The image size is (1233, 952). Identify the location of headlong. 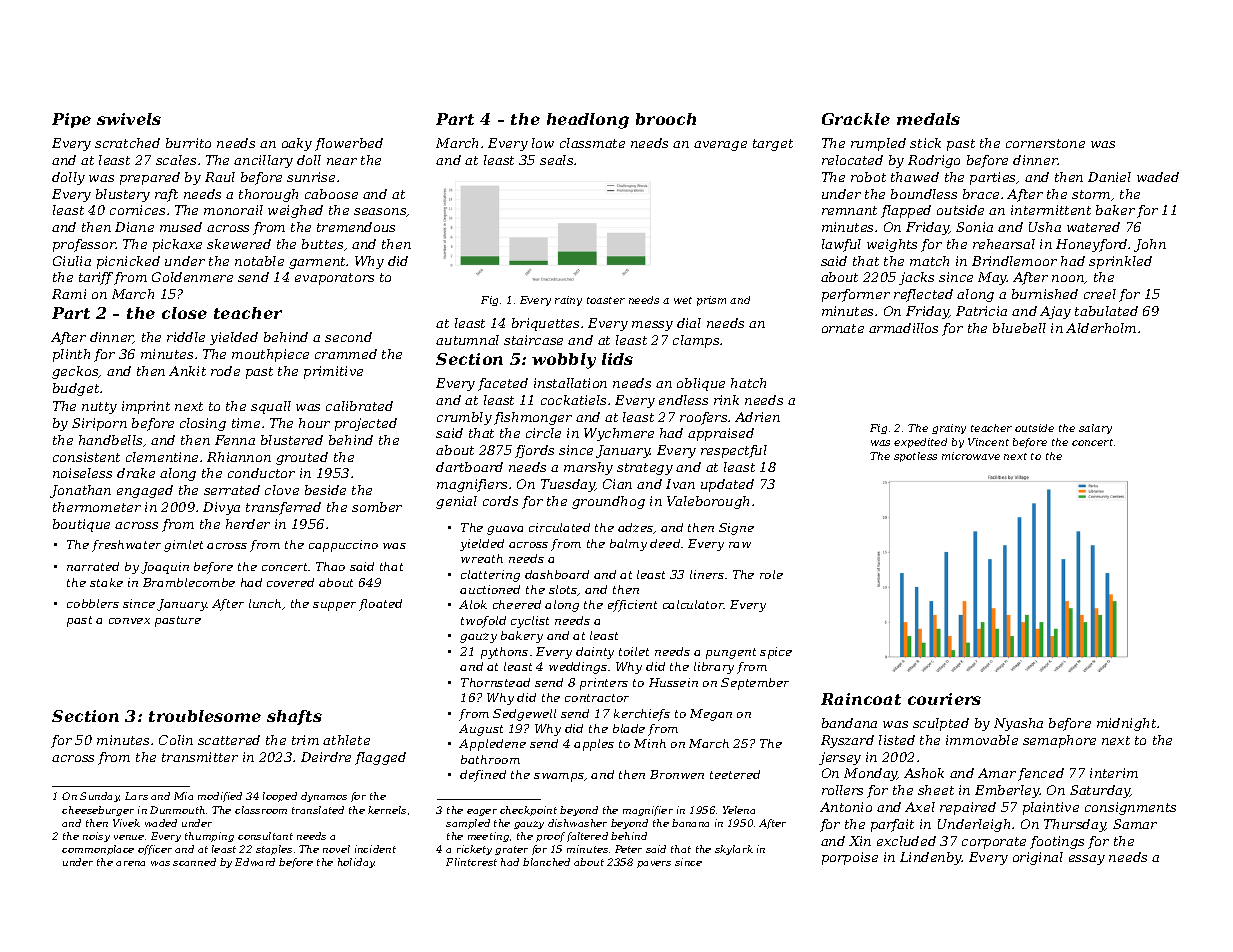
(588, 121).
